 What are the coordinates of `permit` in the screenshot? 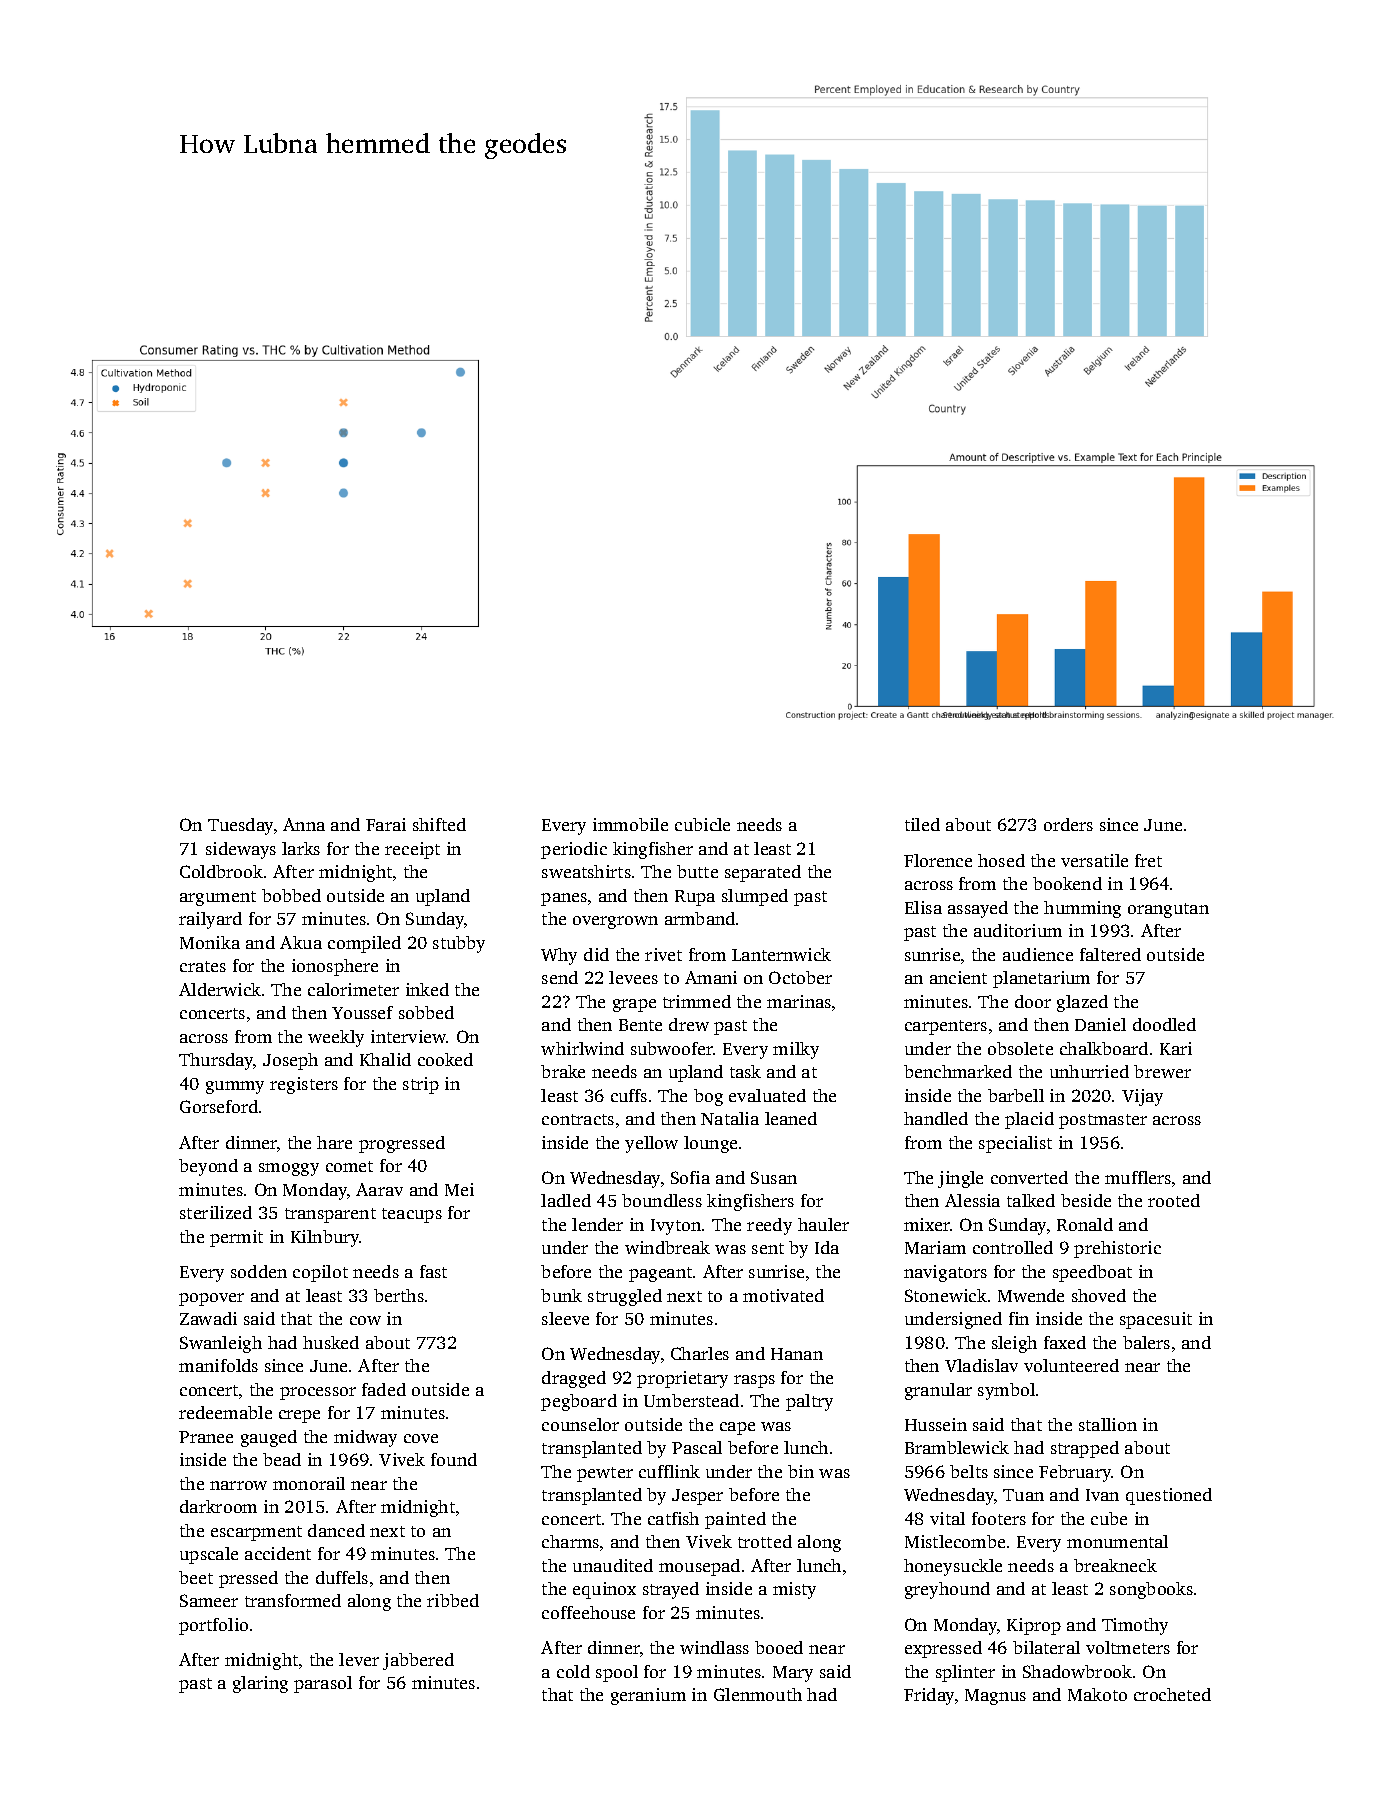 It's located at (236, 1238).
